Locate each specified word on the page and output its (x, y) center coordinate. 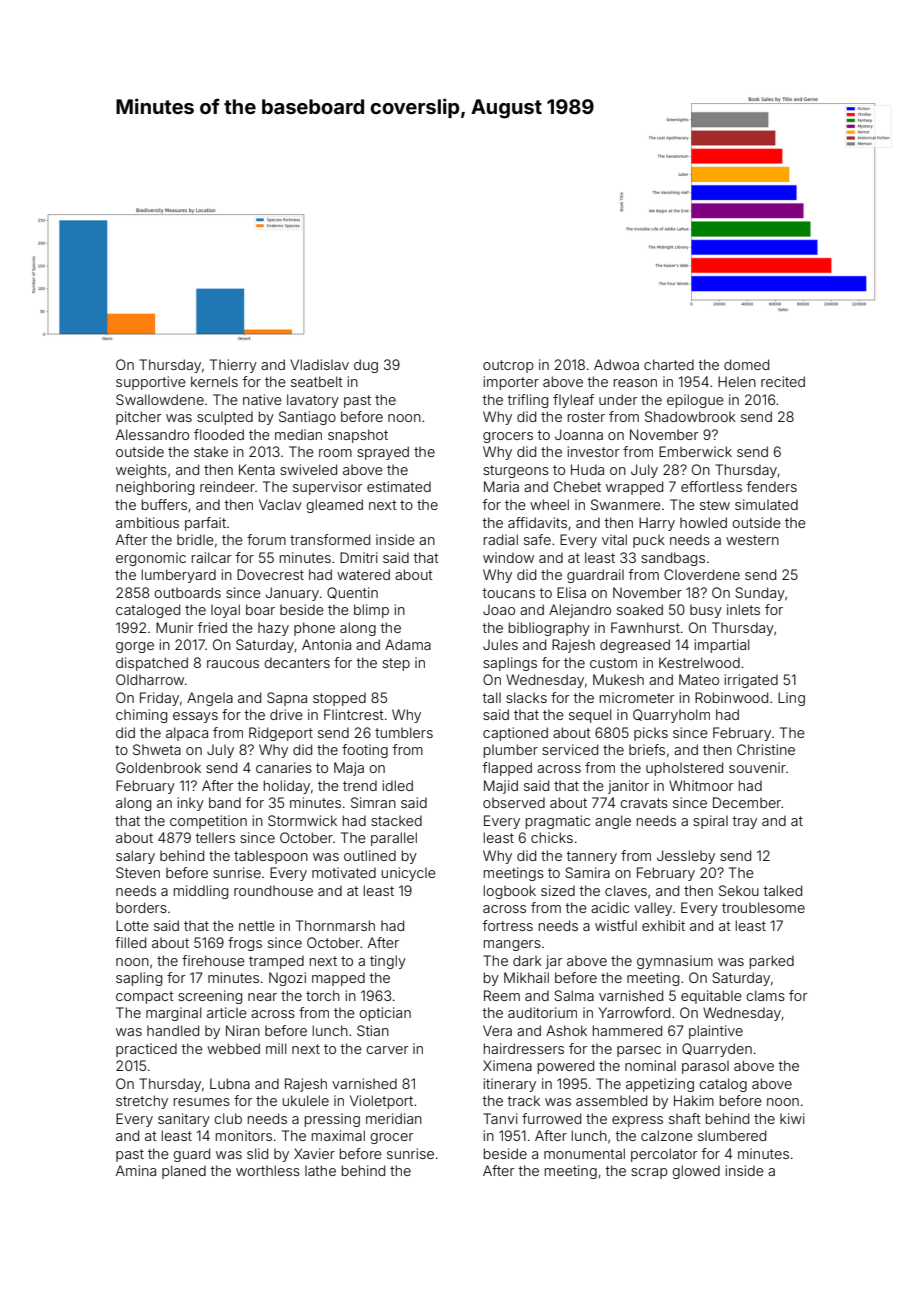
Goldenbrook (158, 767)
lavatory (313, 401)
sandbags (673, 559)
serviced (570, 749)
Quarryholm (671, 716)
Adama (408, 644)
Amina (136, 1170)
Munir (174, 627)
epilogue (695, 401)
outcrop (508, 366)
